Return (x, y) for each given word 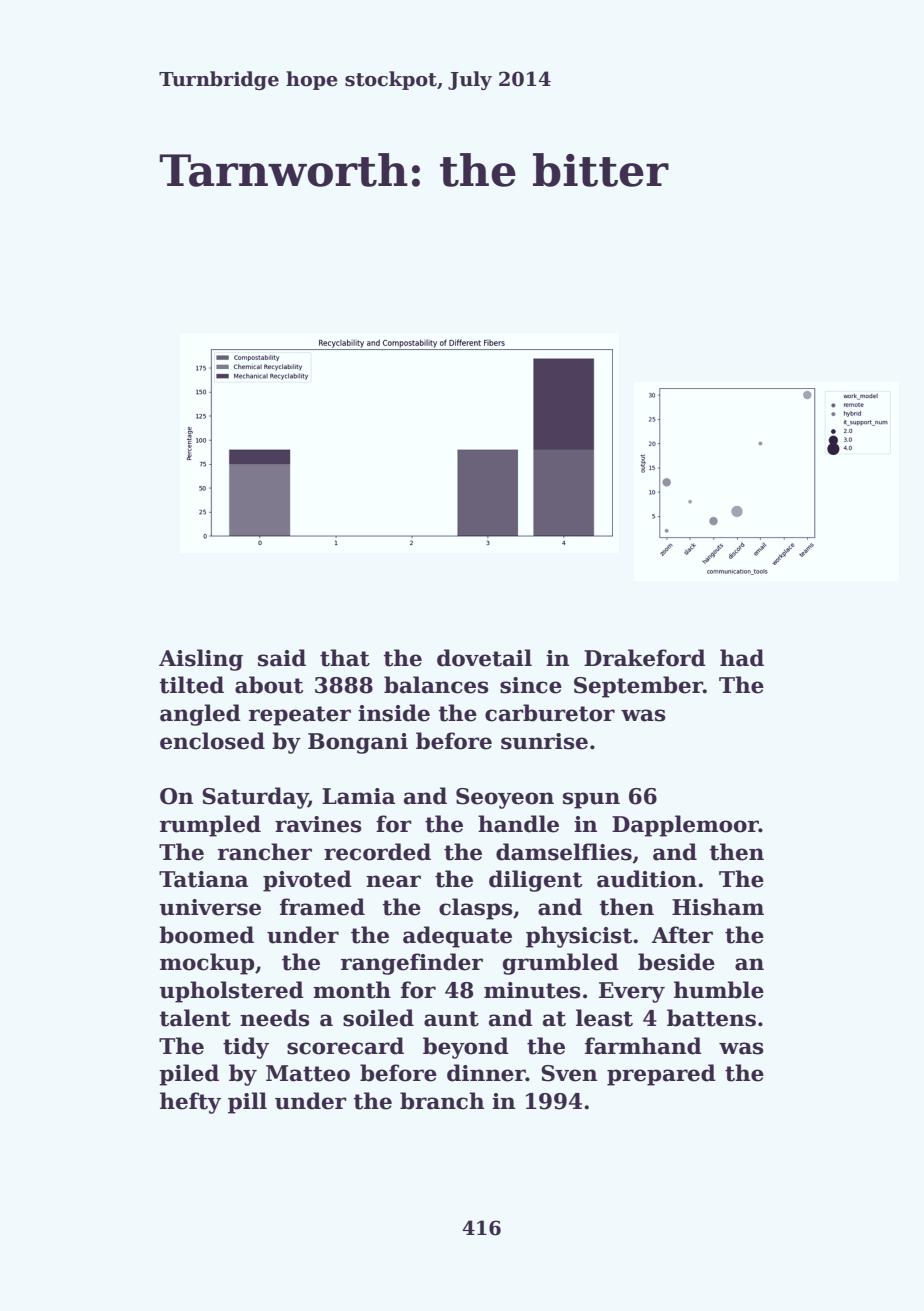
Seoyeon (505, 798)
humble (719, 990)
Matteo (308, 1073)
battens (711, 1018)
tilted (192, 685)
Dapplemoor (685, 826)
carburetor (550, 713)
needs (275, 1018)
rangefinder (412, 964)
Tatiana (203, 879)
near (393, 881)
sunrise (544, 741)
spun (591, 800)
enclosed (212, 741)
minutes (532, 990)
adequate (457, 937)
